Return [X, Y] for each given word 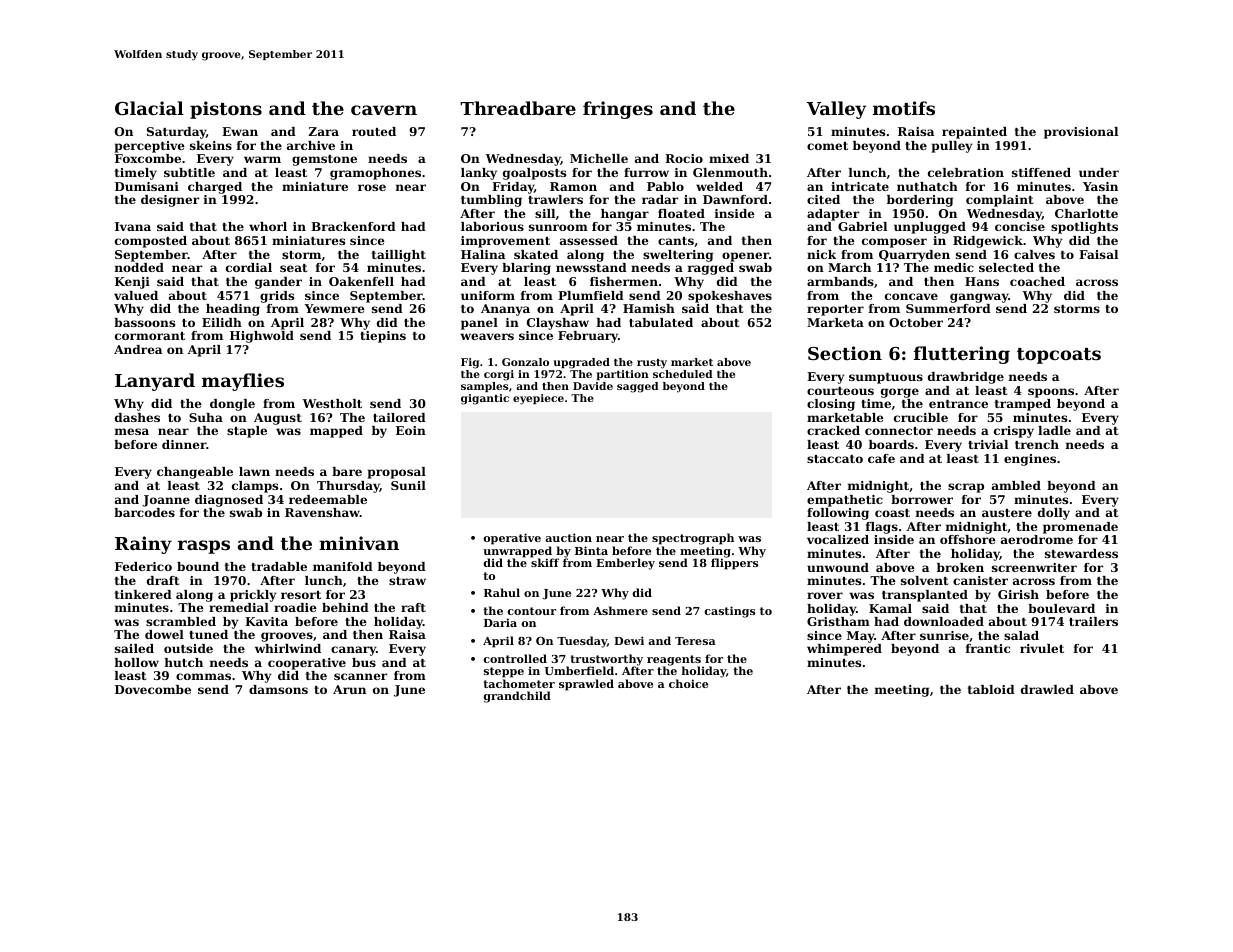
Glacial [149, 108]
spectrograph [693, 539]
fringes [618, 110]
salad [1021, 635]
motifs [904, 108]
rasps [204, 547]
